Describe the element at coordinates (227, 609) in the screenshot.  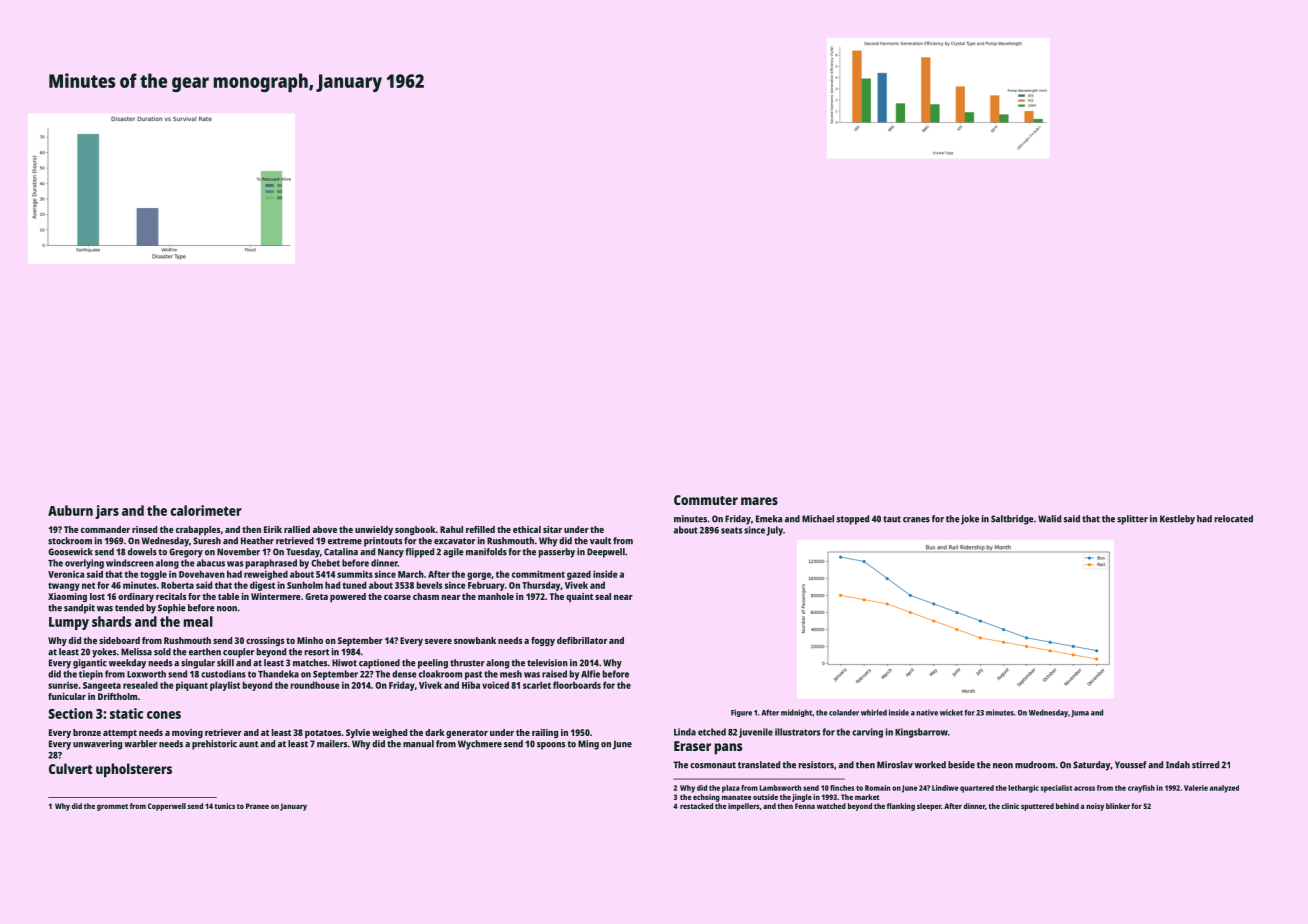
I see `noon` at that location.
